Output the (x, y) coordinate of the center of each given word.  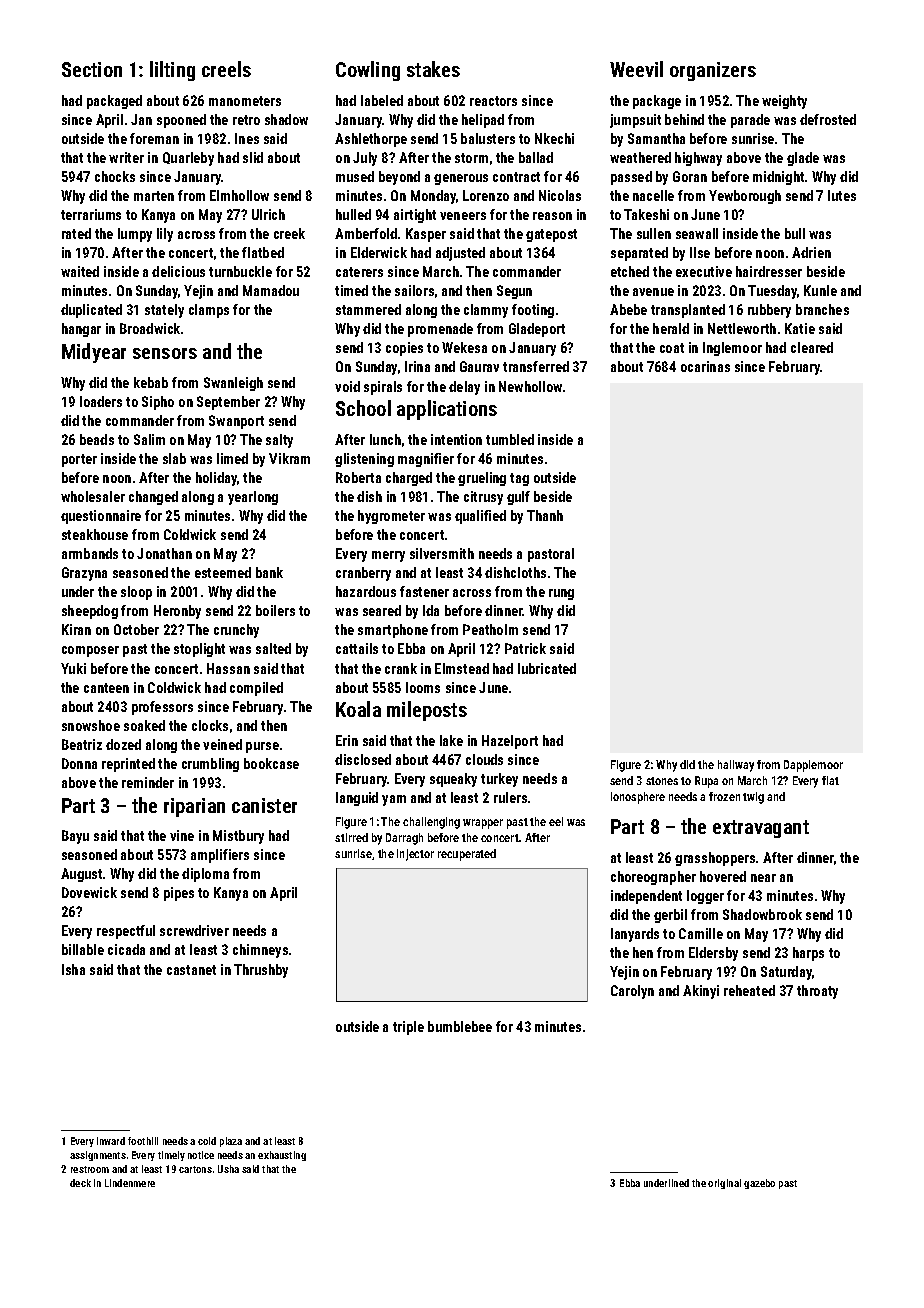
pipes (179, 894)
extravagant (761, 829)
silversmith (442, 553)
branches (822, 309)
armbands (90, 553)
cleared (812, 347)
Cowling (368, 71)
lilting (172, 71)
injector (415, 855)
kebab (151, 382)
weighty (784, 102)
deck (80, 1183)
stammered (368, 309)
